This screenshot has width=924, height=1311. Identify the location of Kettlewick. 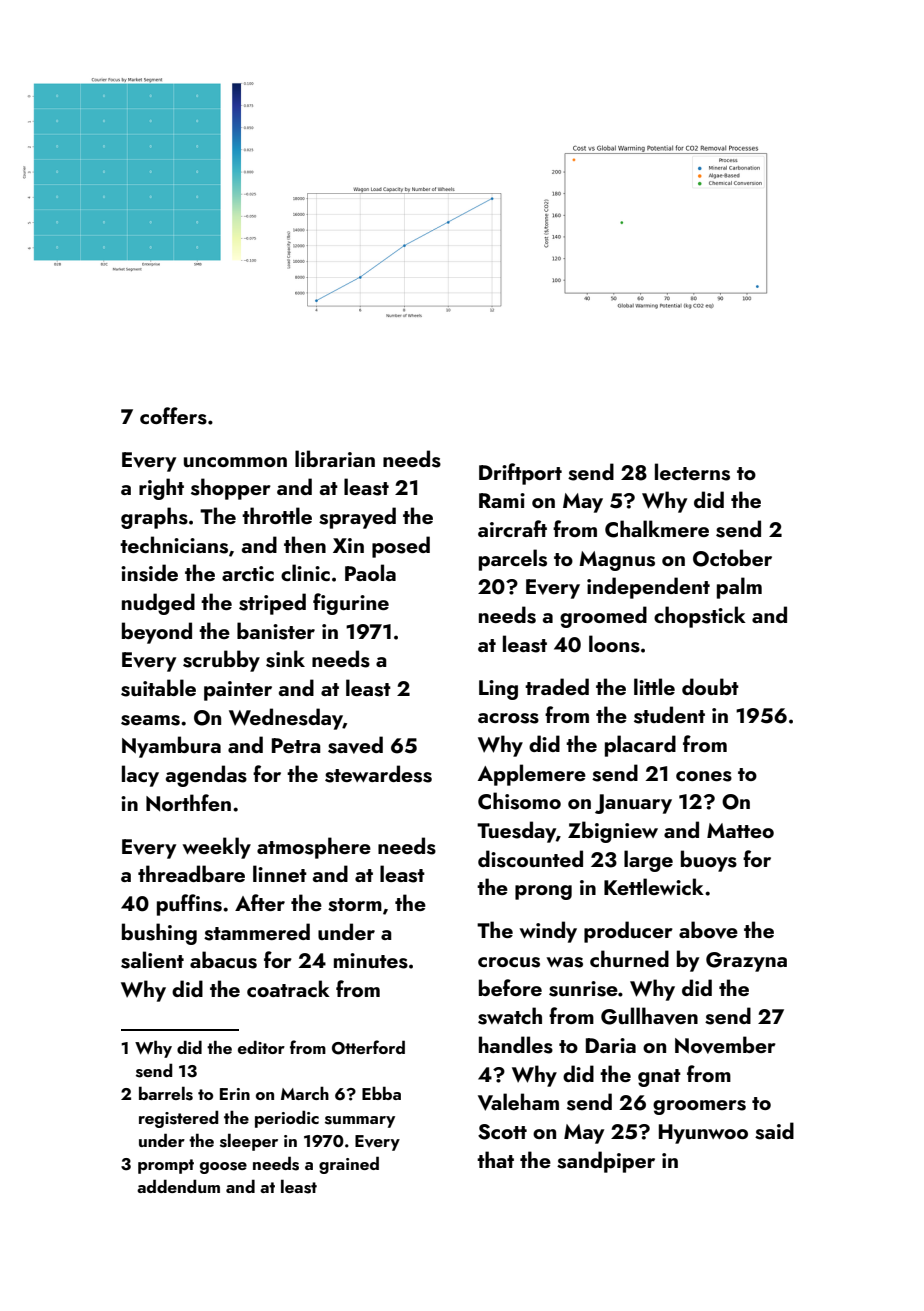
(654, 886).
